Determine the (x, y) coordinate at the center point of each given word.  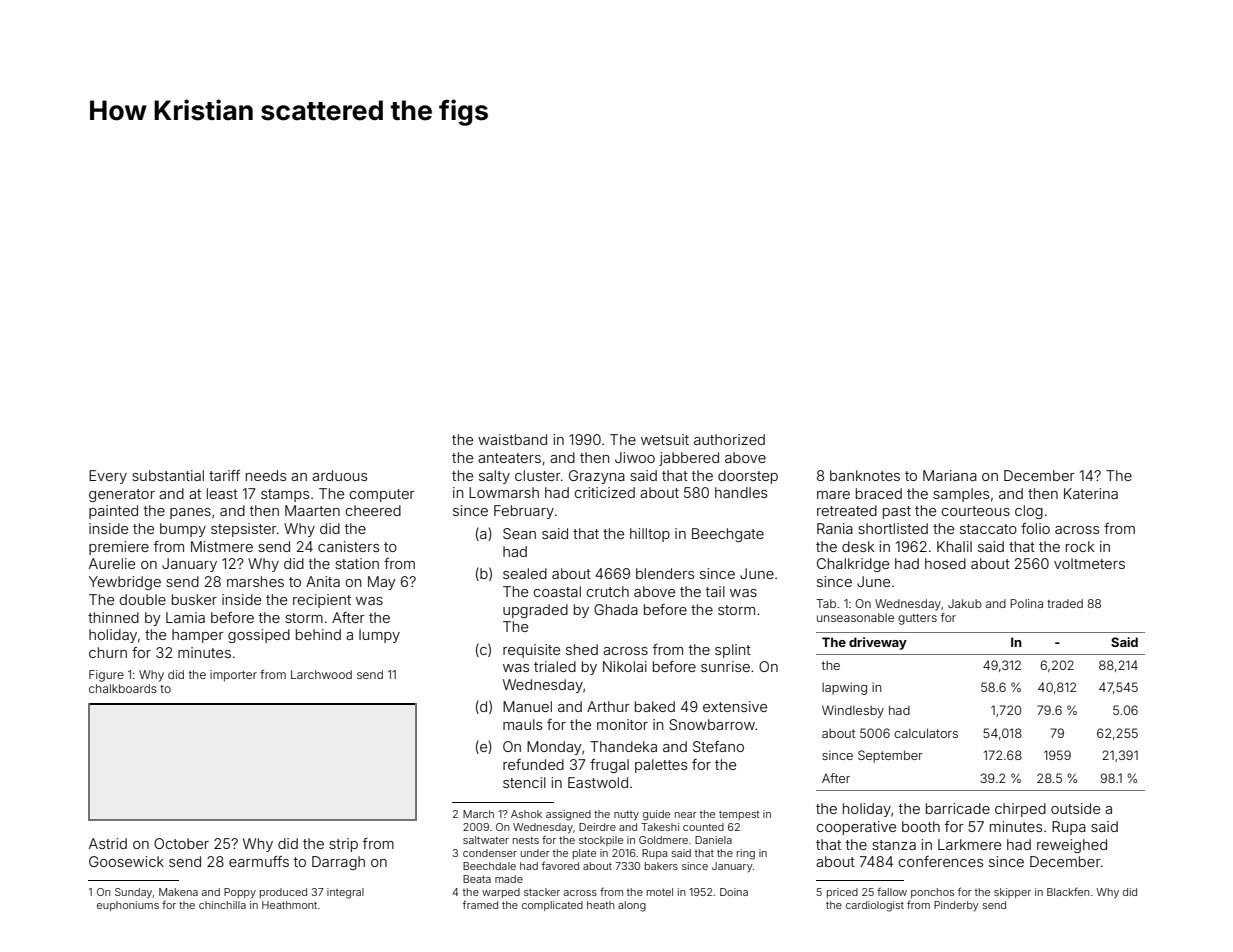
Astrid (108, 843)
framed (480, 904)
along (632, 906)
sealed (525, 573)
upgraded (535, 611)
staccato (988, 529)
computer (382, 495)
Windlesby (853, 711)
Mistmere (222, 546)
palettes (661, 766)
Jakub (965, 603)
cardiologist (875, 906)
